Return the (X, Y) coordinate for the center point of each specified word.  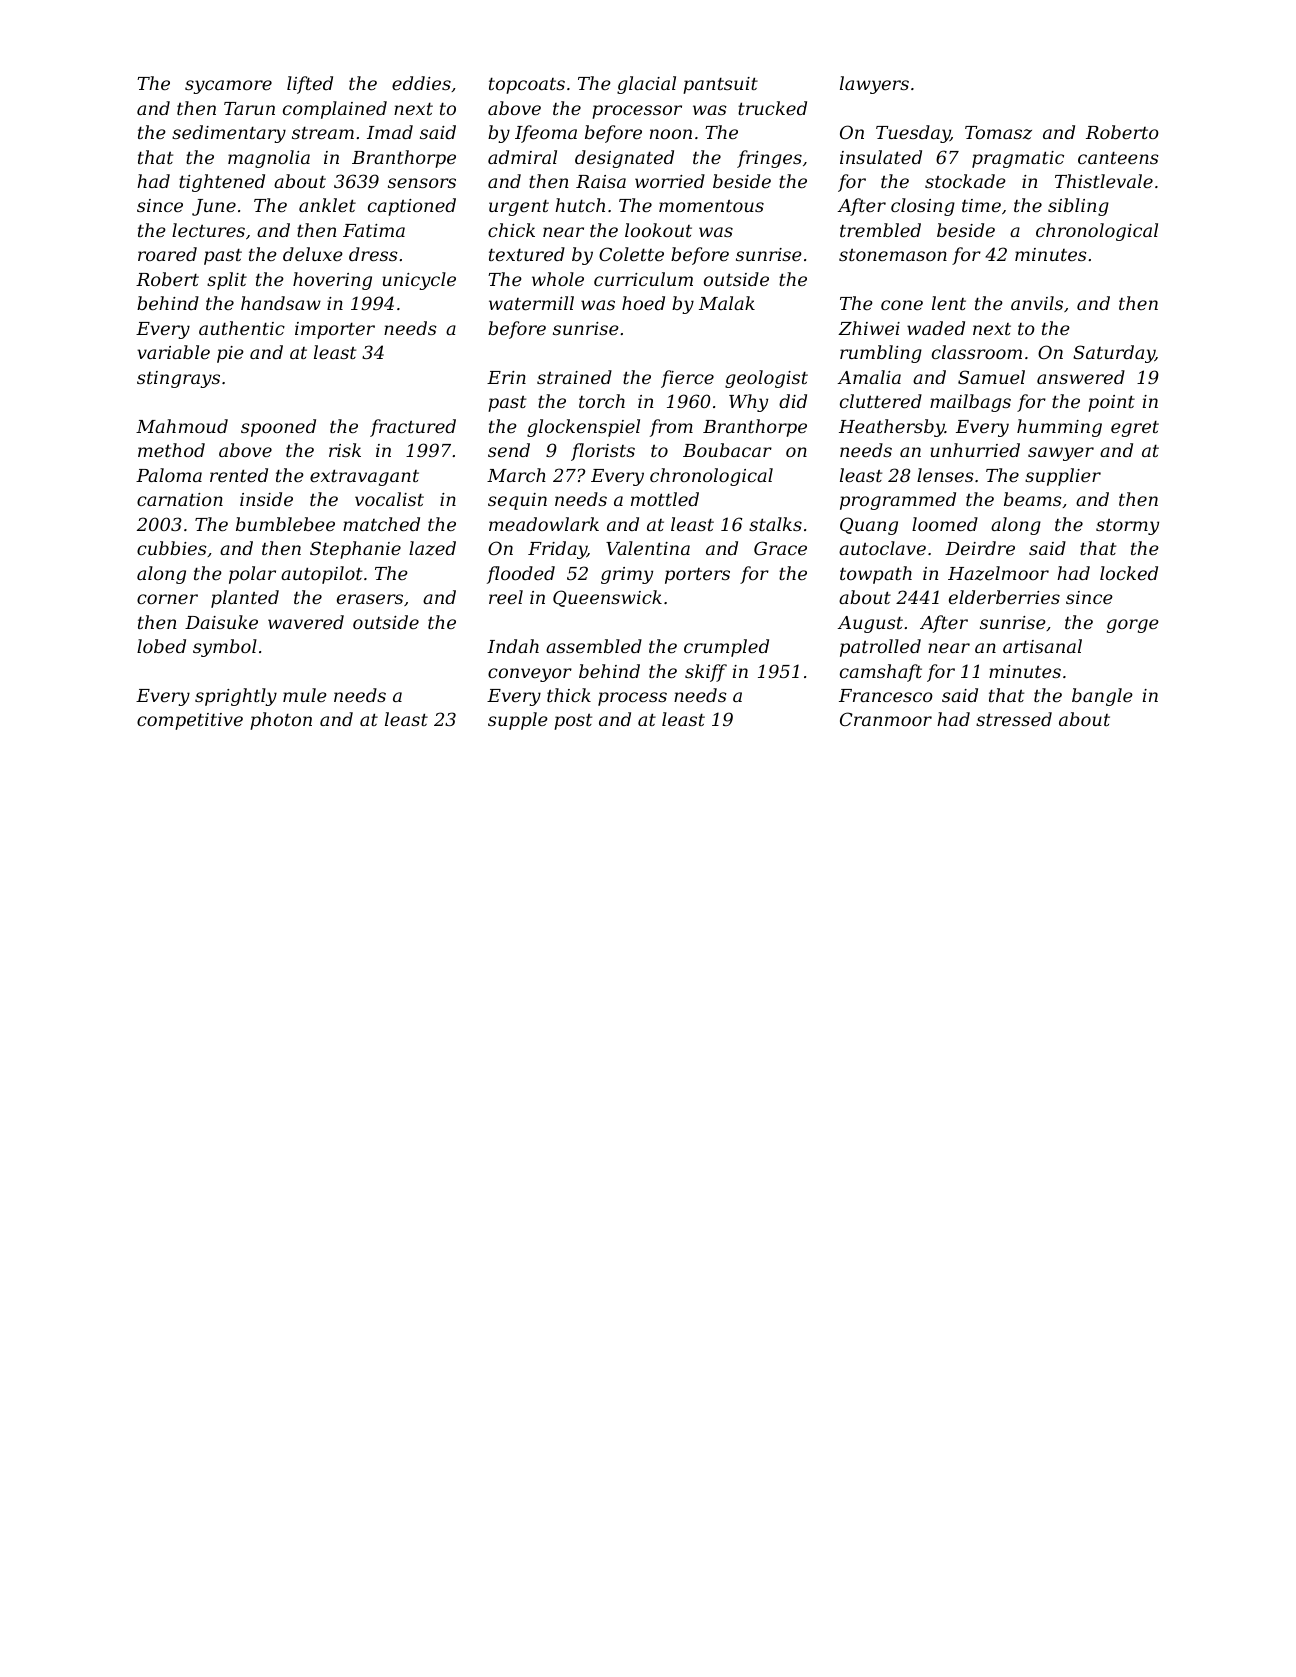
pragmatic (1018, 159)
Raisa (601, 181)
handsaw (281, 303)
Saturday (1114, 354)
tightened (222, 183)
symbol (225, 648)
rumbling (881, 354)
